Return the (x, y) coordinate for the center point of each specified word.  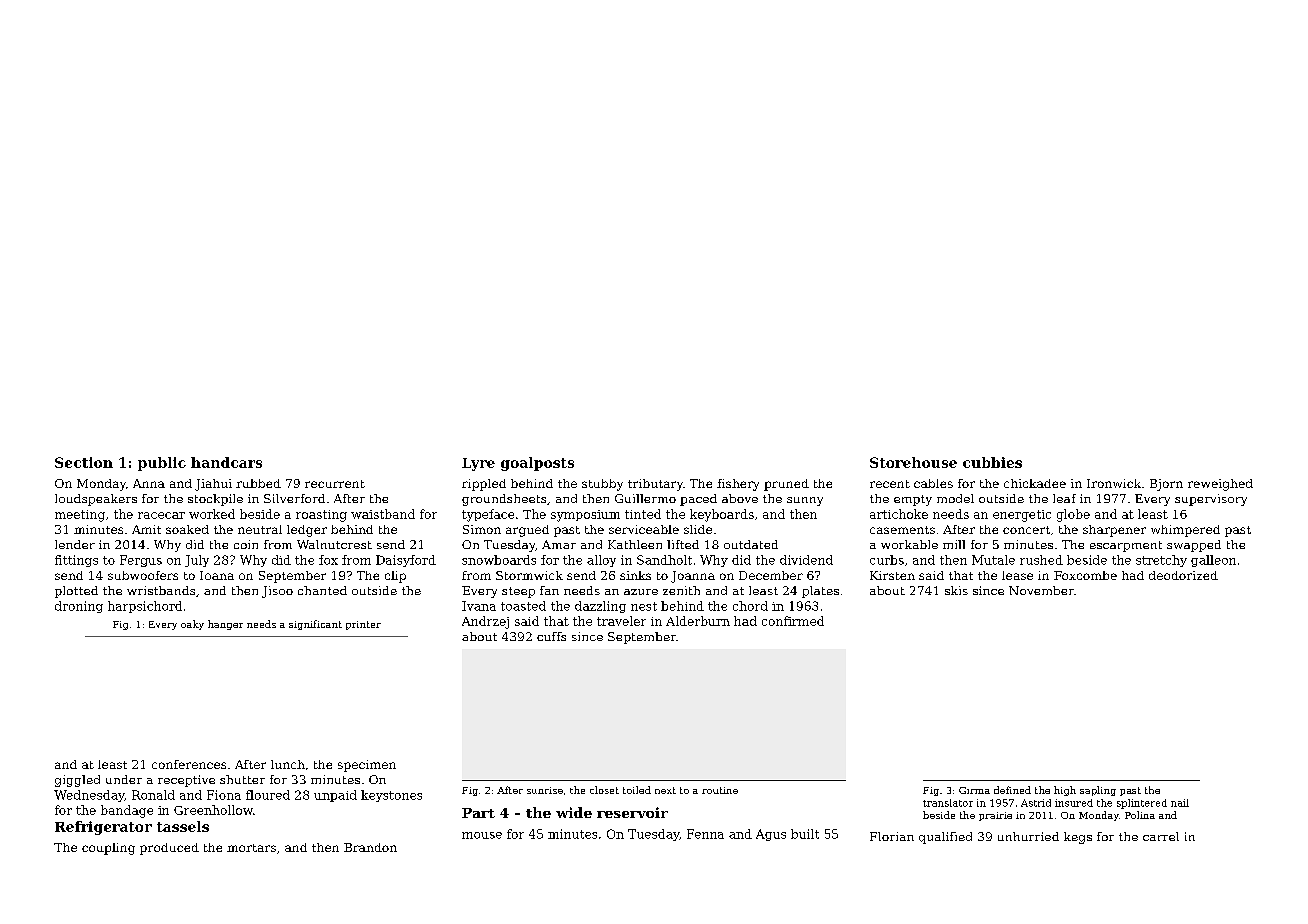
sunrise (545, 790)
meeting (80, 516)
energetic (1022, 516)
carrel (1161, 836)
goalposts (537, 464)
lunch (288, 764)
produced (169, 849)
